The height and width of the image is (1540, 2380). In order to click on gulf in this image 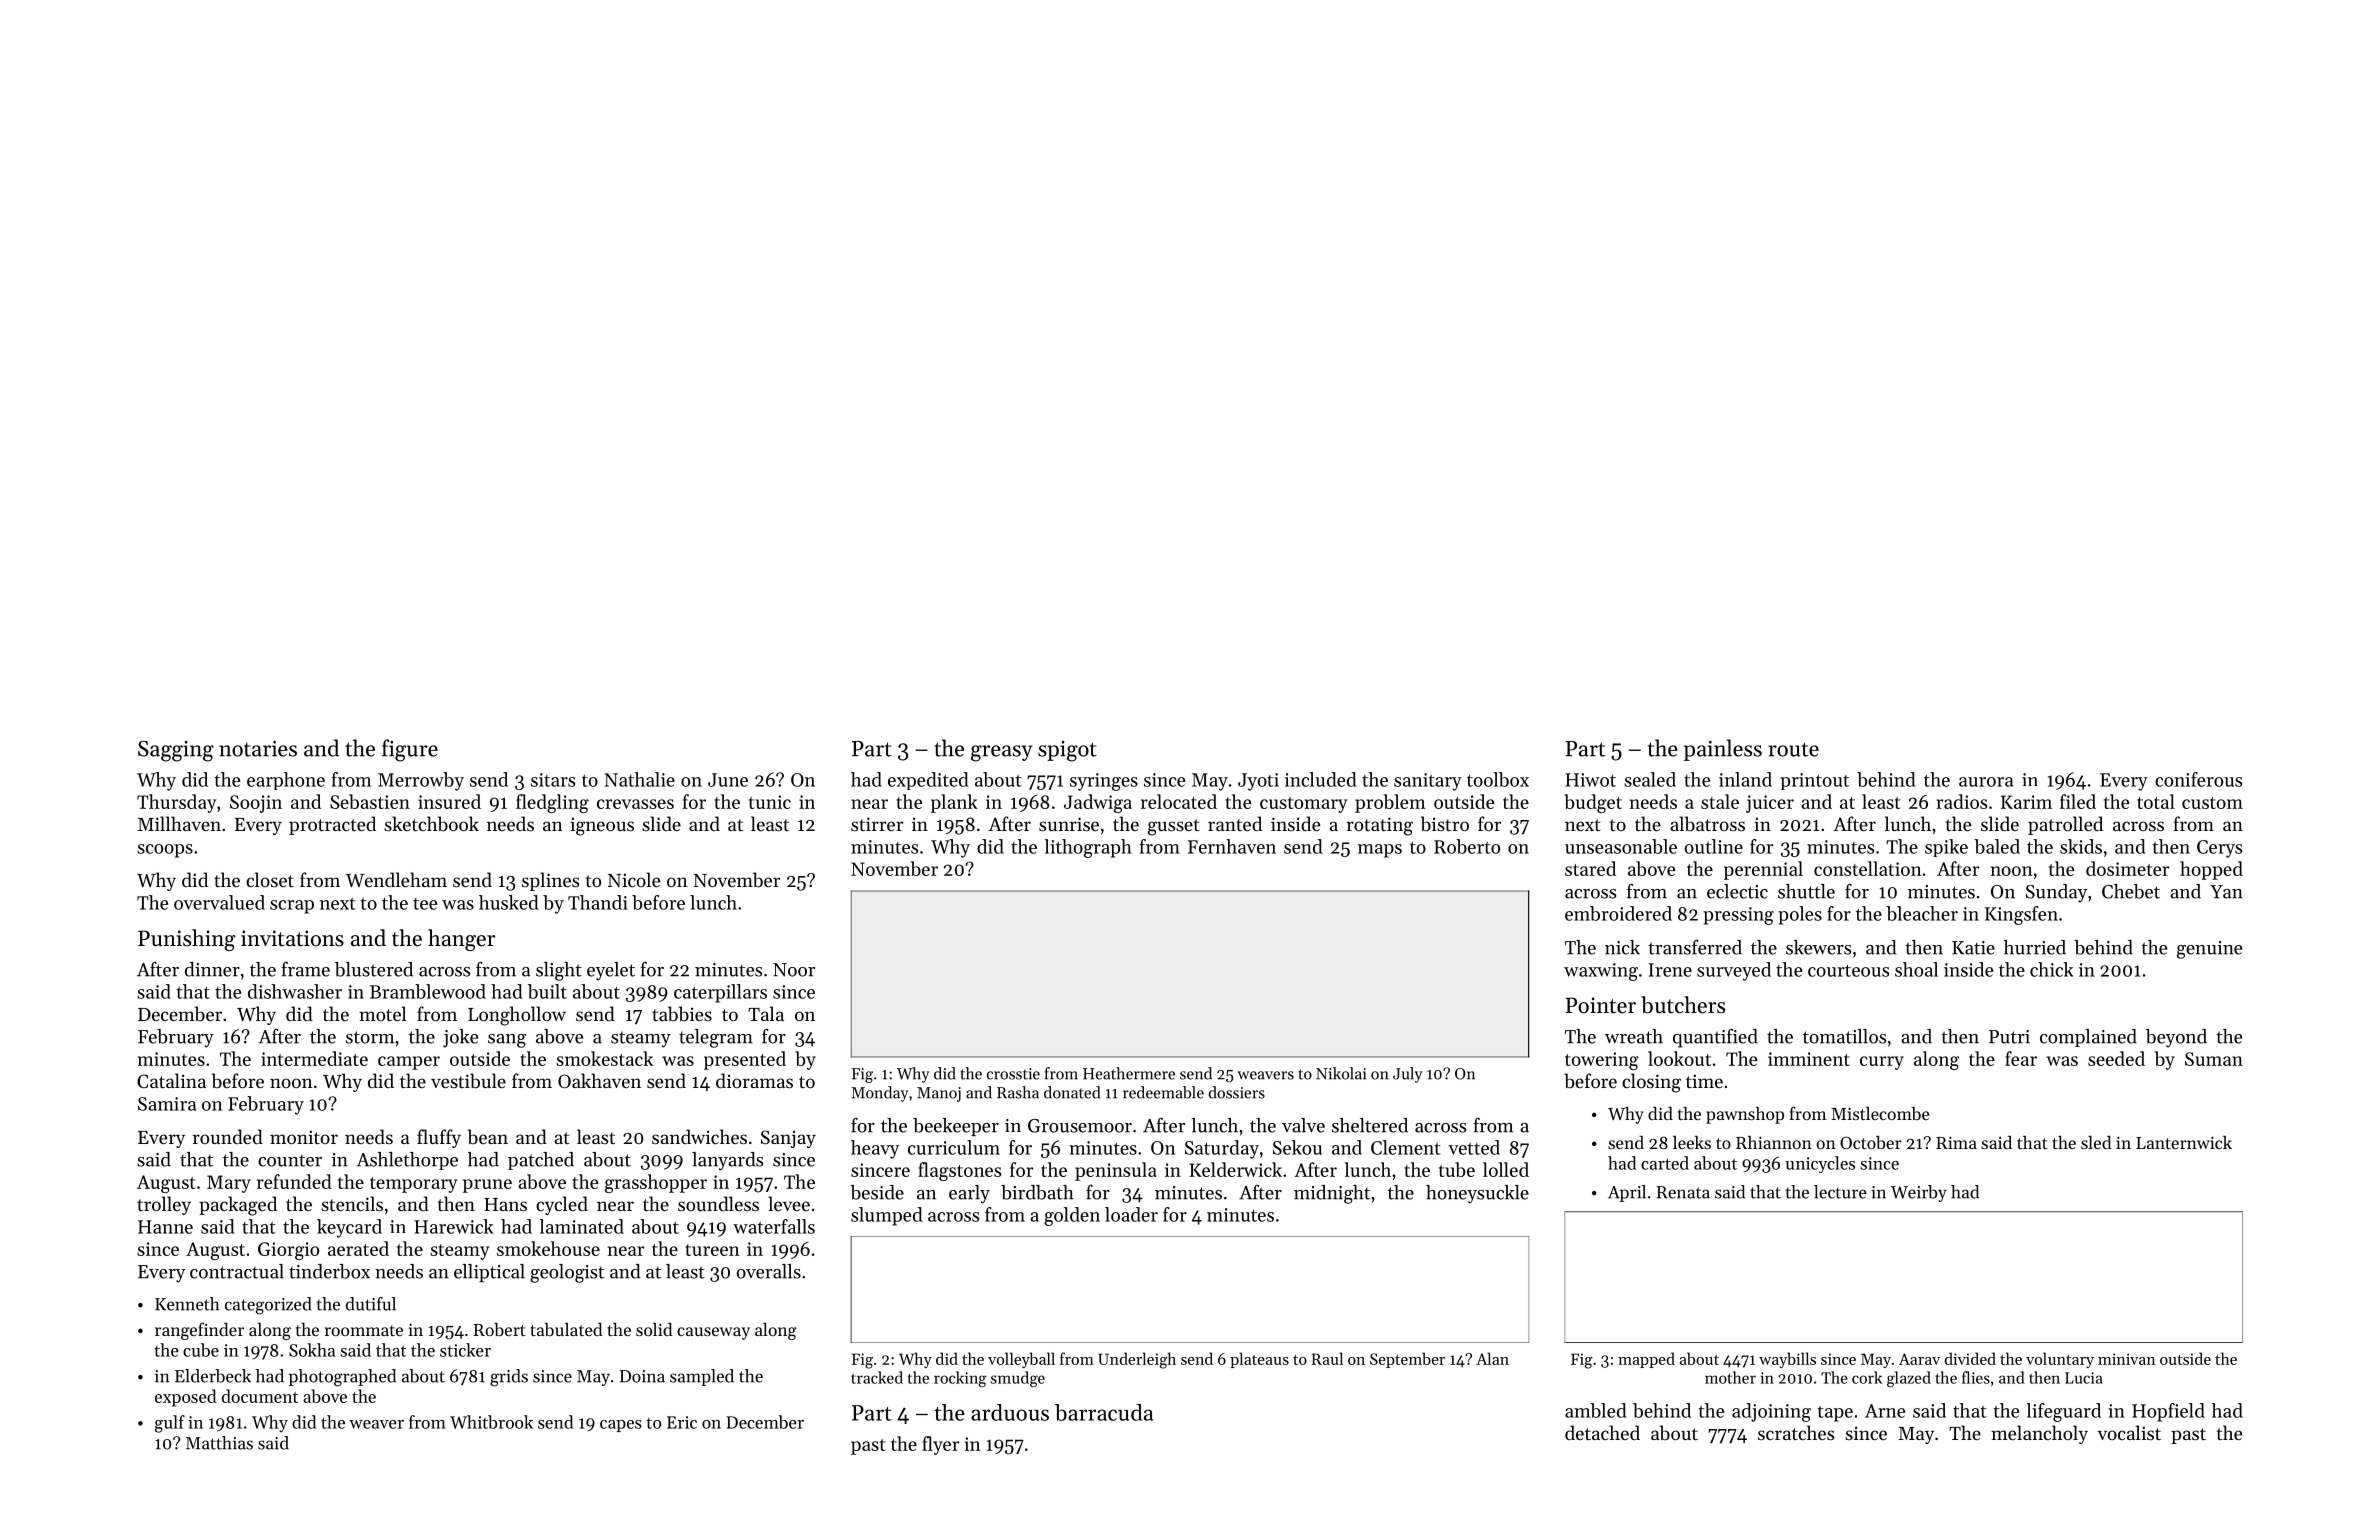, I will do `click(170, 1424)`.
